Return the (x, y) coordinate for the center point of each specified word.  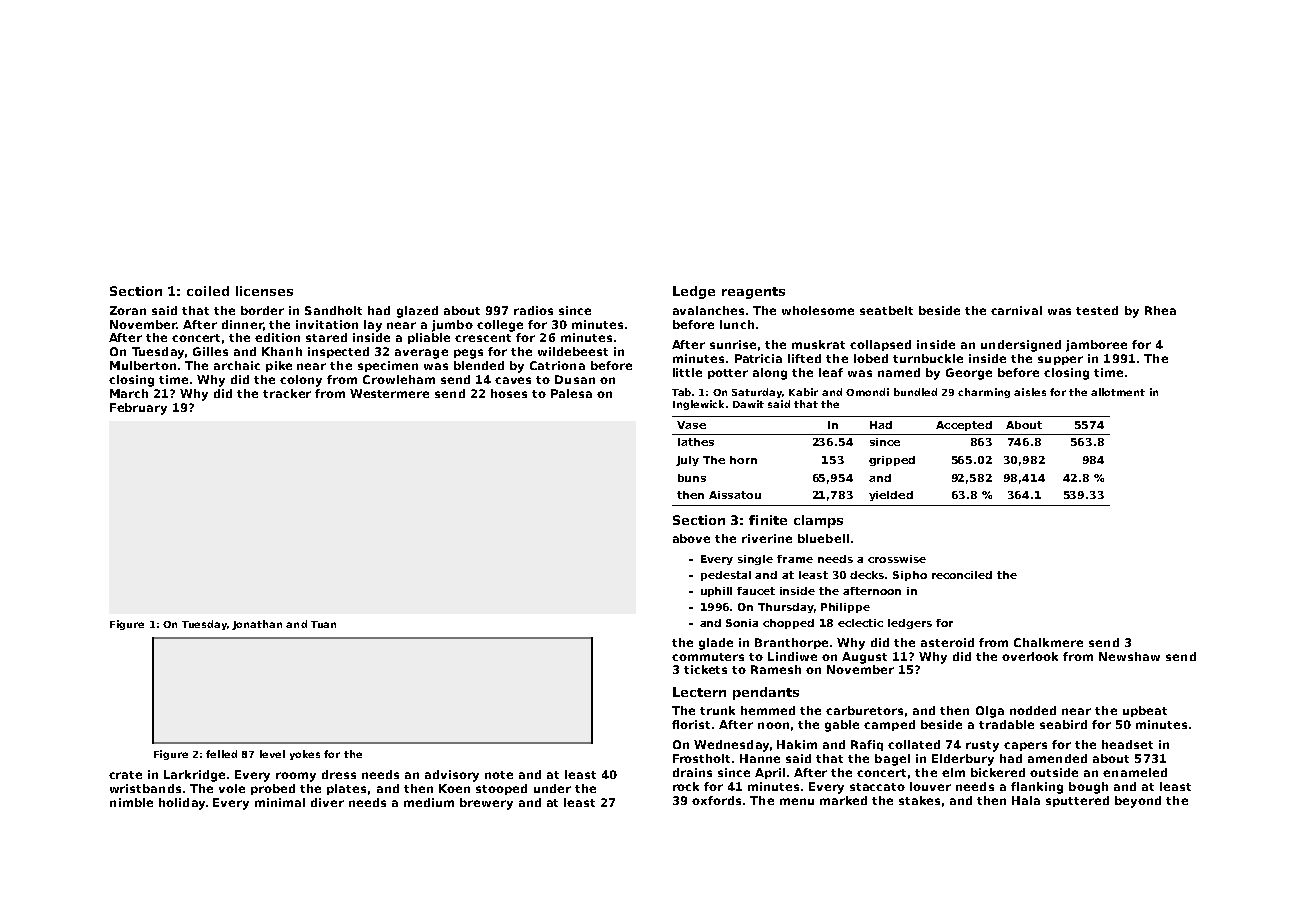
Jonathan (257, 625)
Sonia (742, 623)
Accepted (964, 426)
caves (513, 380)
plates (346, 789)
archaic (237, 365)
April (770, 773)
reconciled (962, 575)
